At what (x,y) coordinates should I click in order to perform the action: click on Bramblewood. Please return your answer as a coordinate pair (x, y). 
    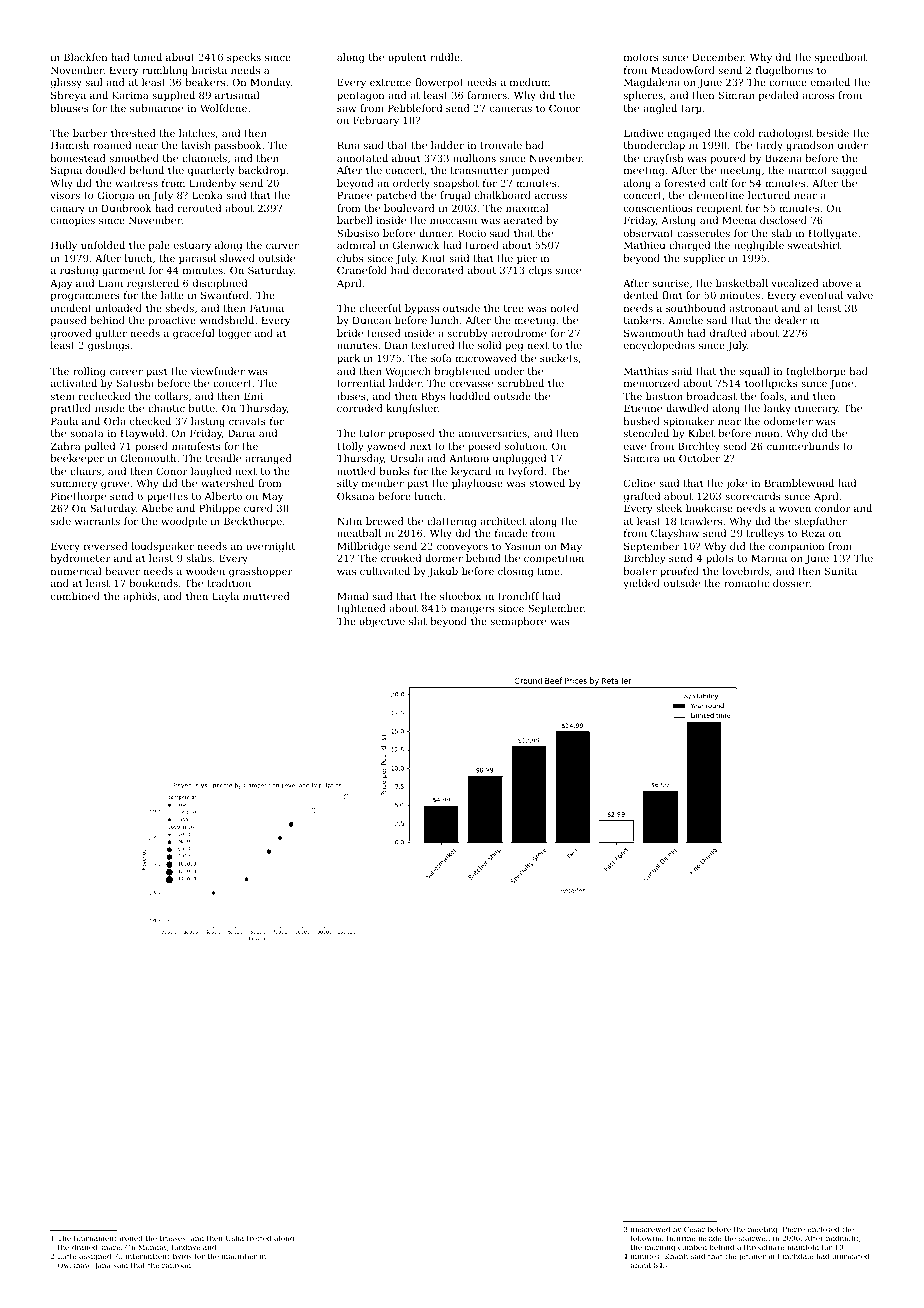
    Looking at the image, I should click on (799, 483).
